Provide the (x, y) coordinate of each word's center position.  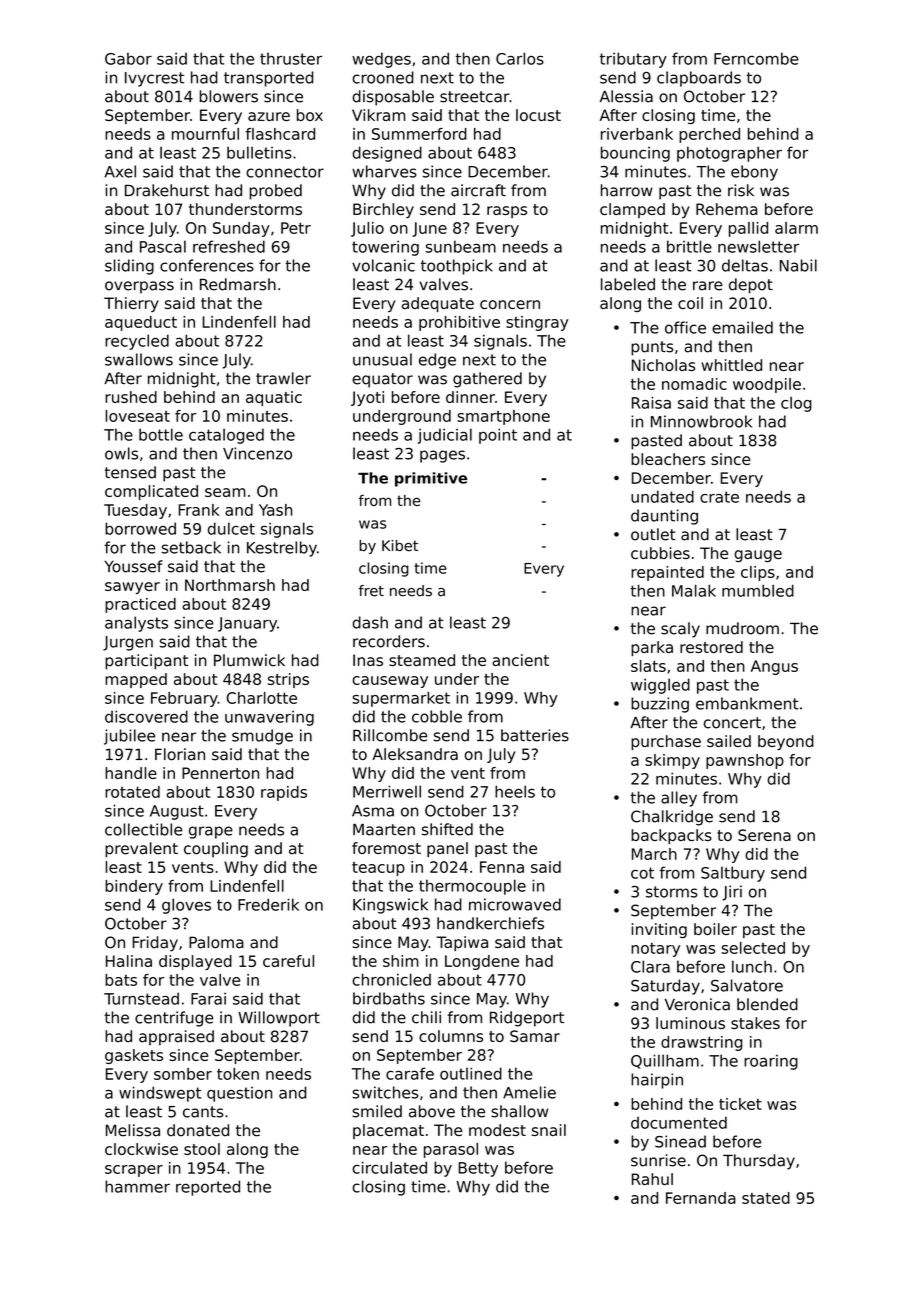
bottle (161, 434)
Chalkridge (672, 818)
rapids (284, 793)
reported (208, 1188)
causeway (390, 682)
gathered (487, 380)
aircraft (478, 190)
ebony (754, 173)
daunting (664, 517)
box (310, 115)
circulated (389, 1167)
